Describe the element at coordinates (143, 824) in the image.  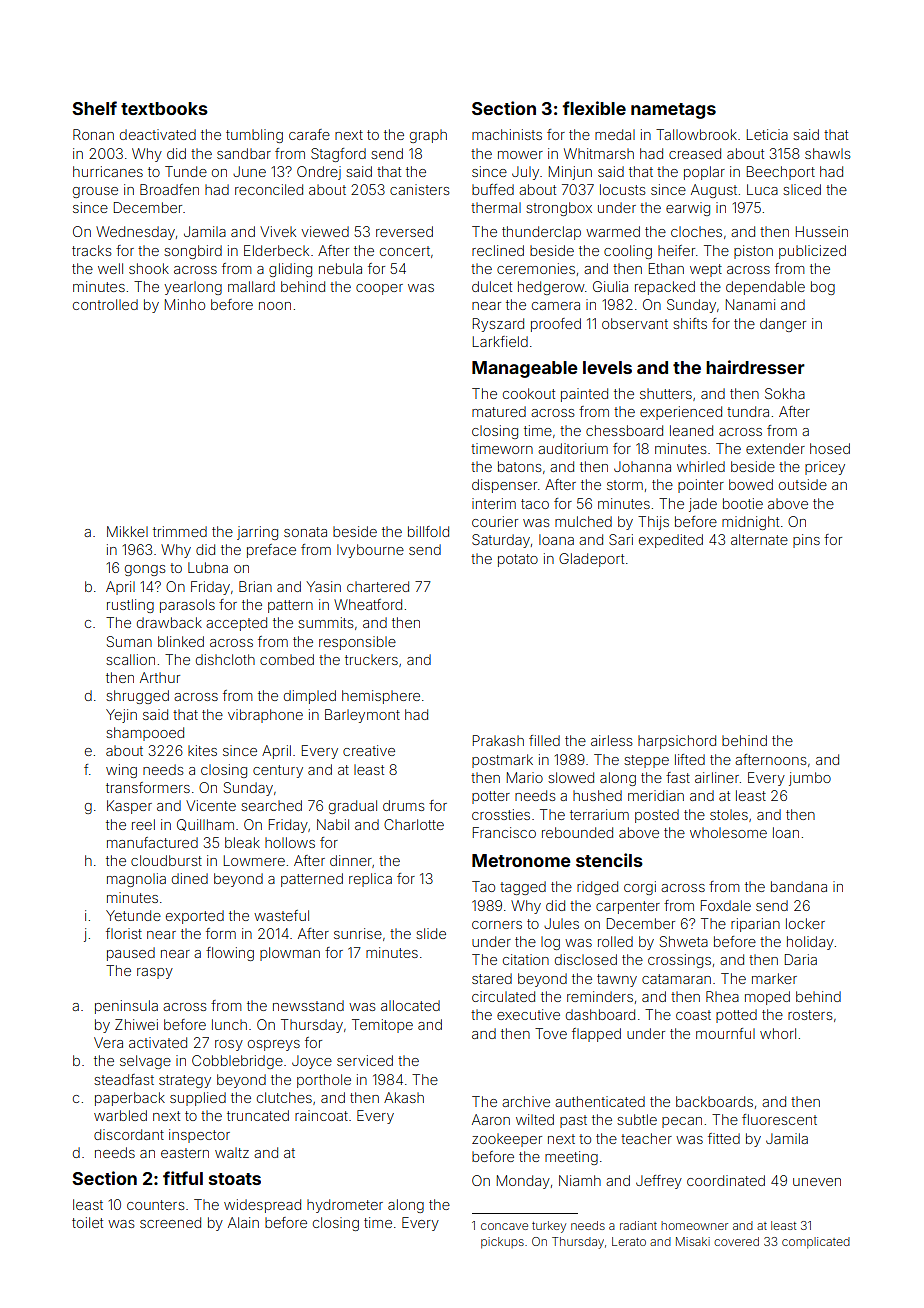
I see `reel` at that location.
